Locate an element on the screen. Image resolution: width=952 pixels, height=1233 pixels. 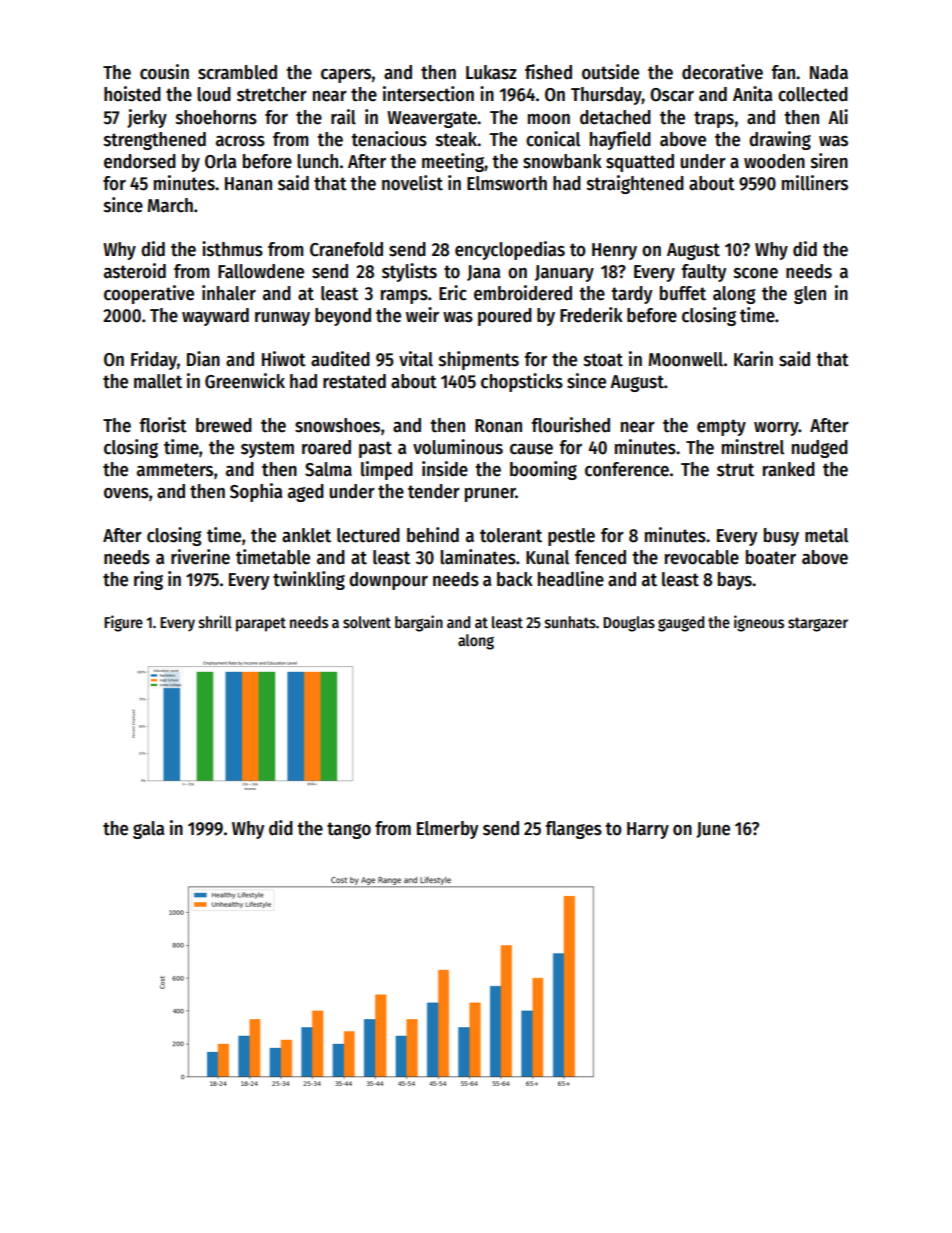
flanges is located at coordinates (573, 830).
